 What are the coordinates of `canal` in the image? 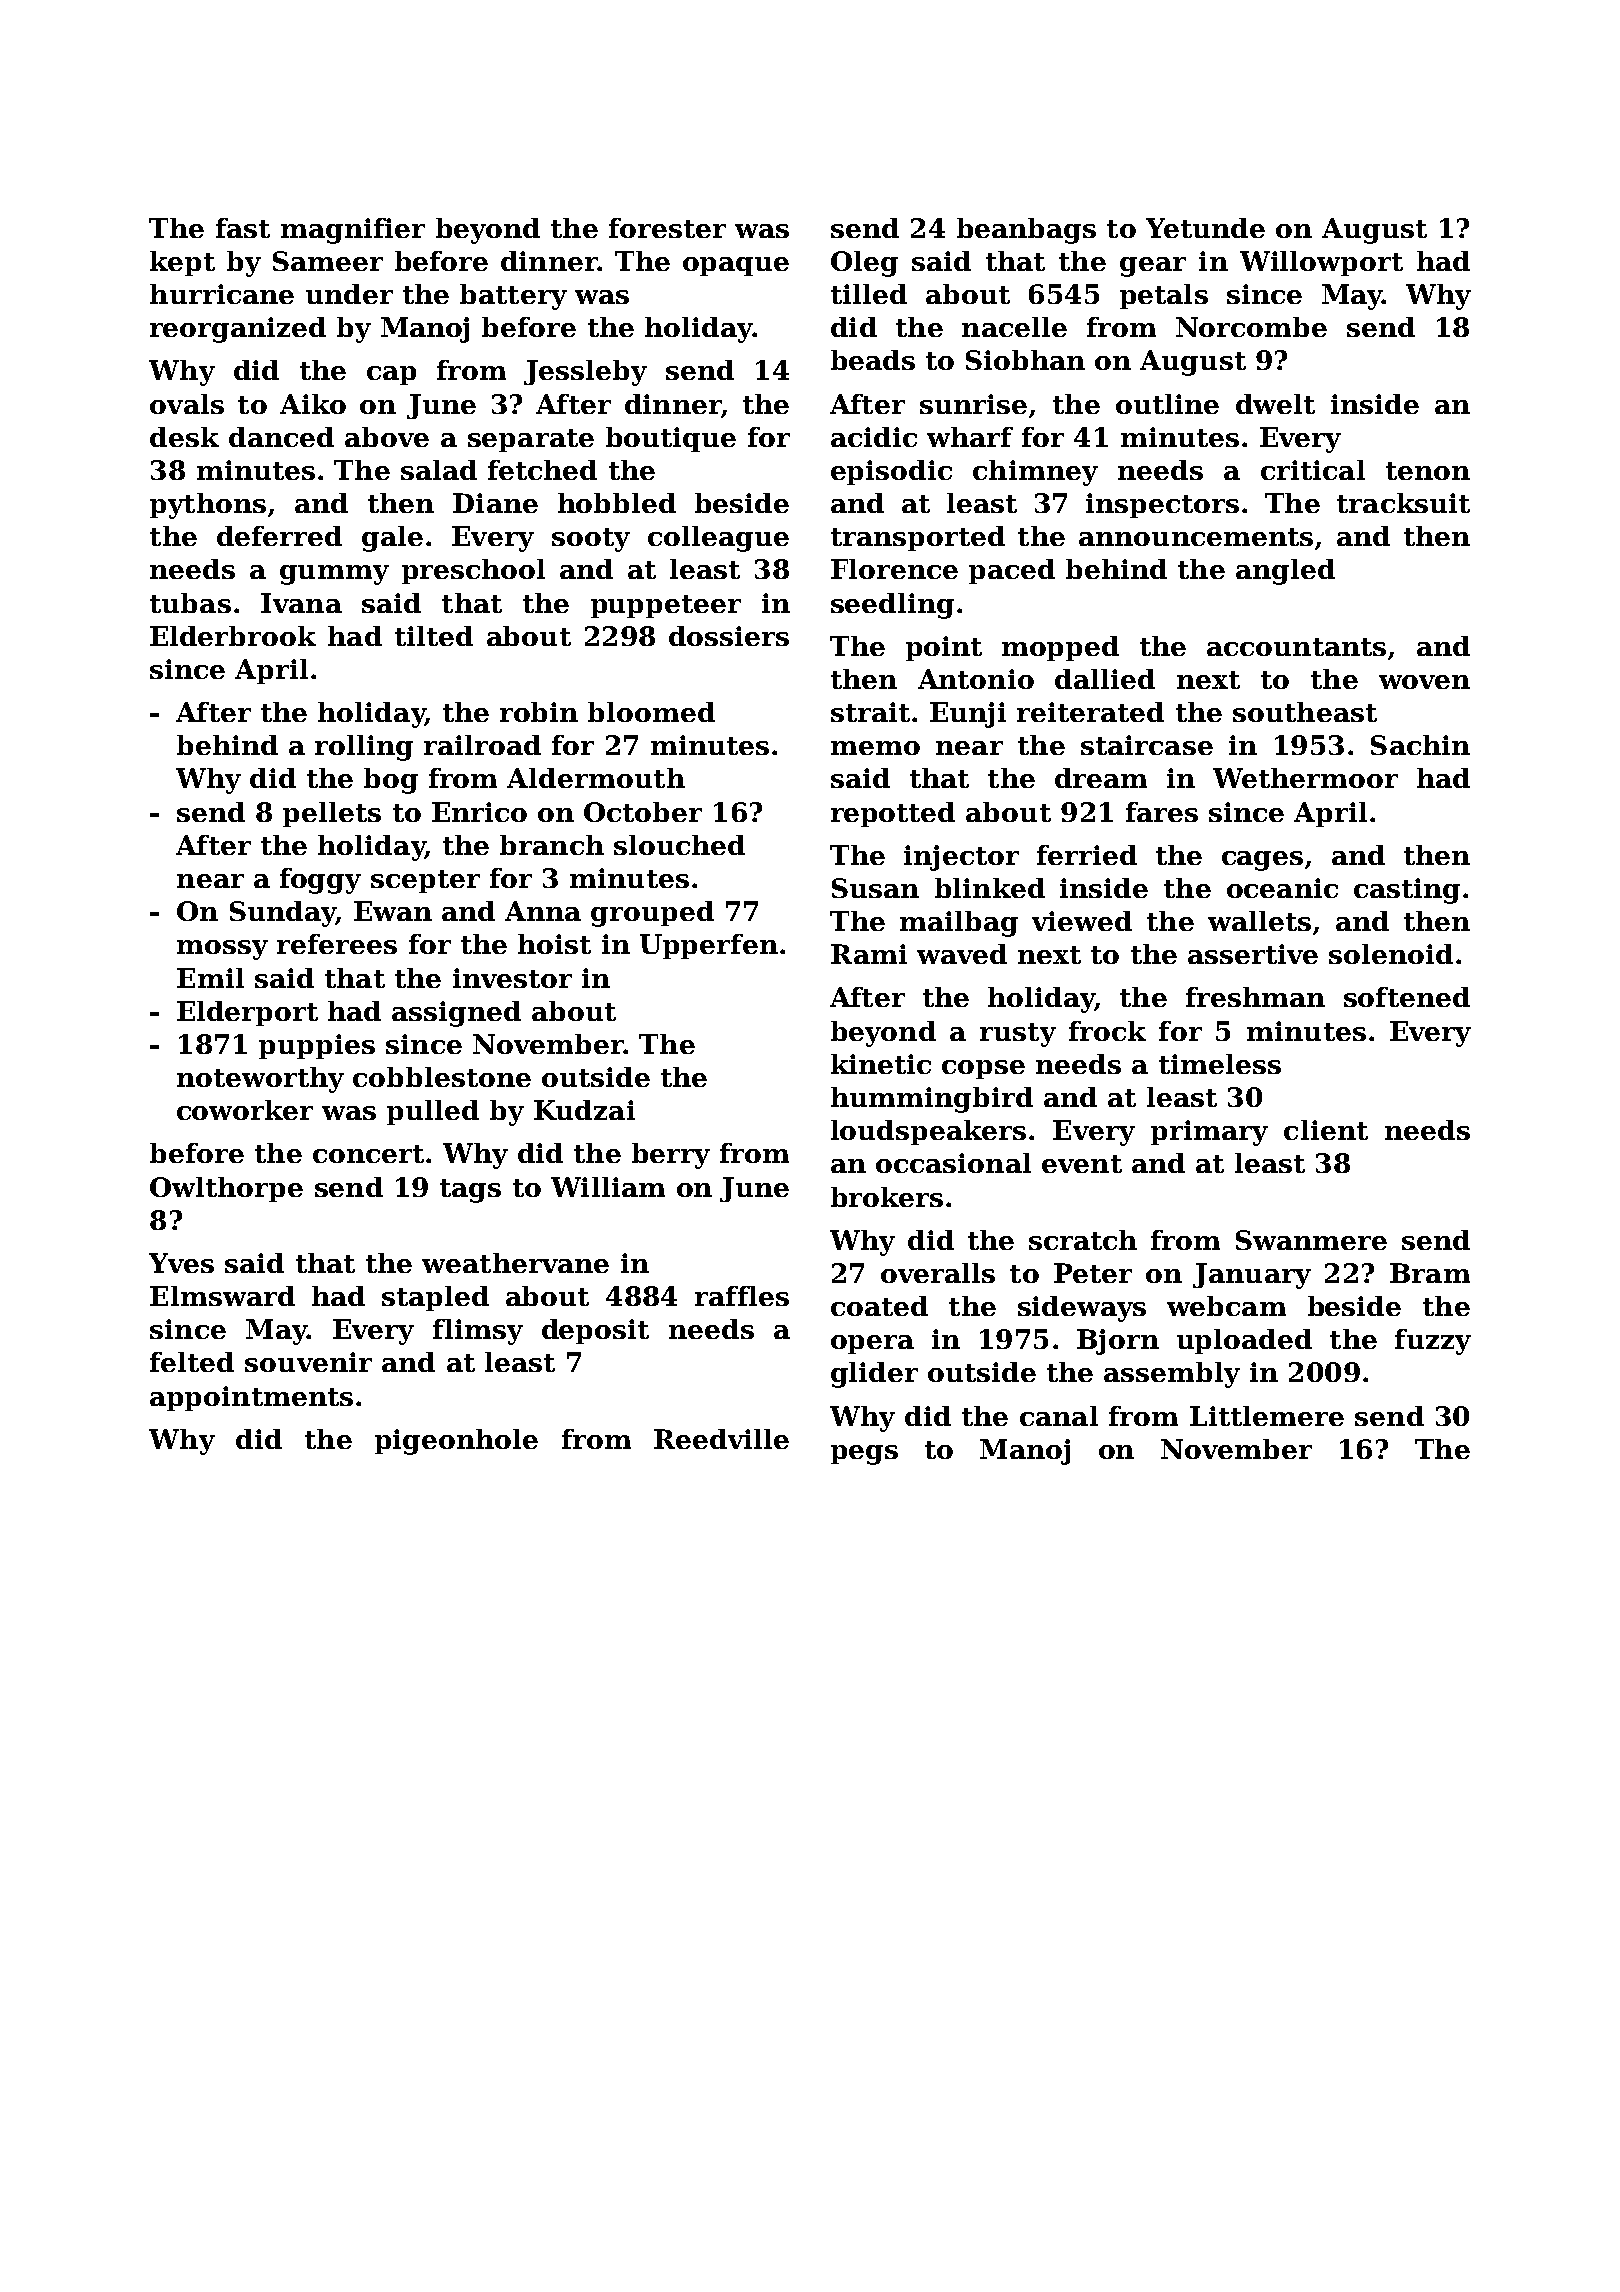 It's located at (1059, 1416).
